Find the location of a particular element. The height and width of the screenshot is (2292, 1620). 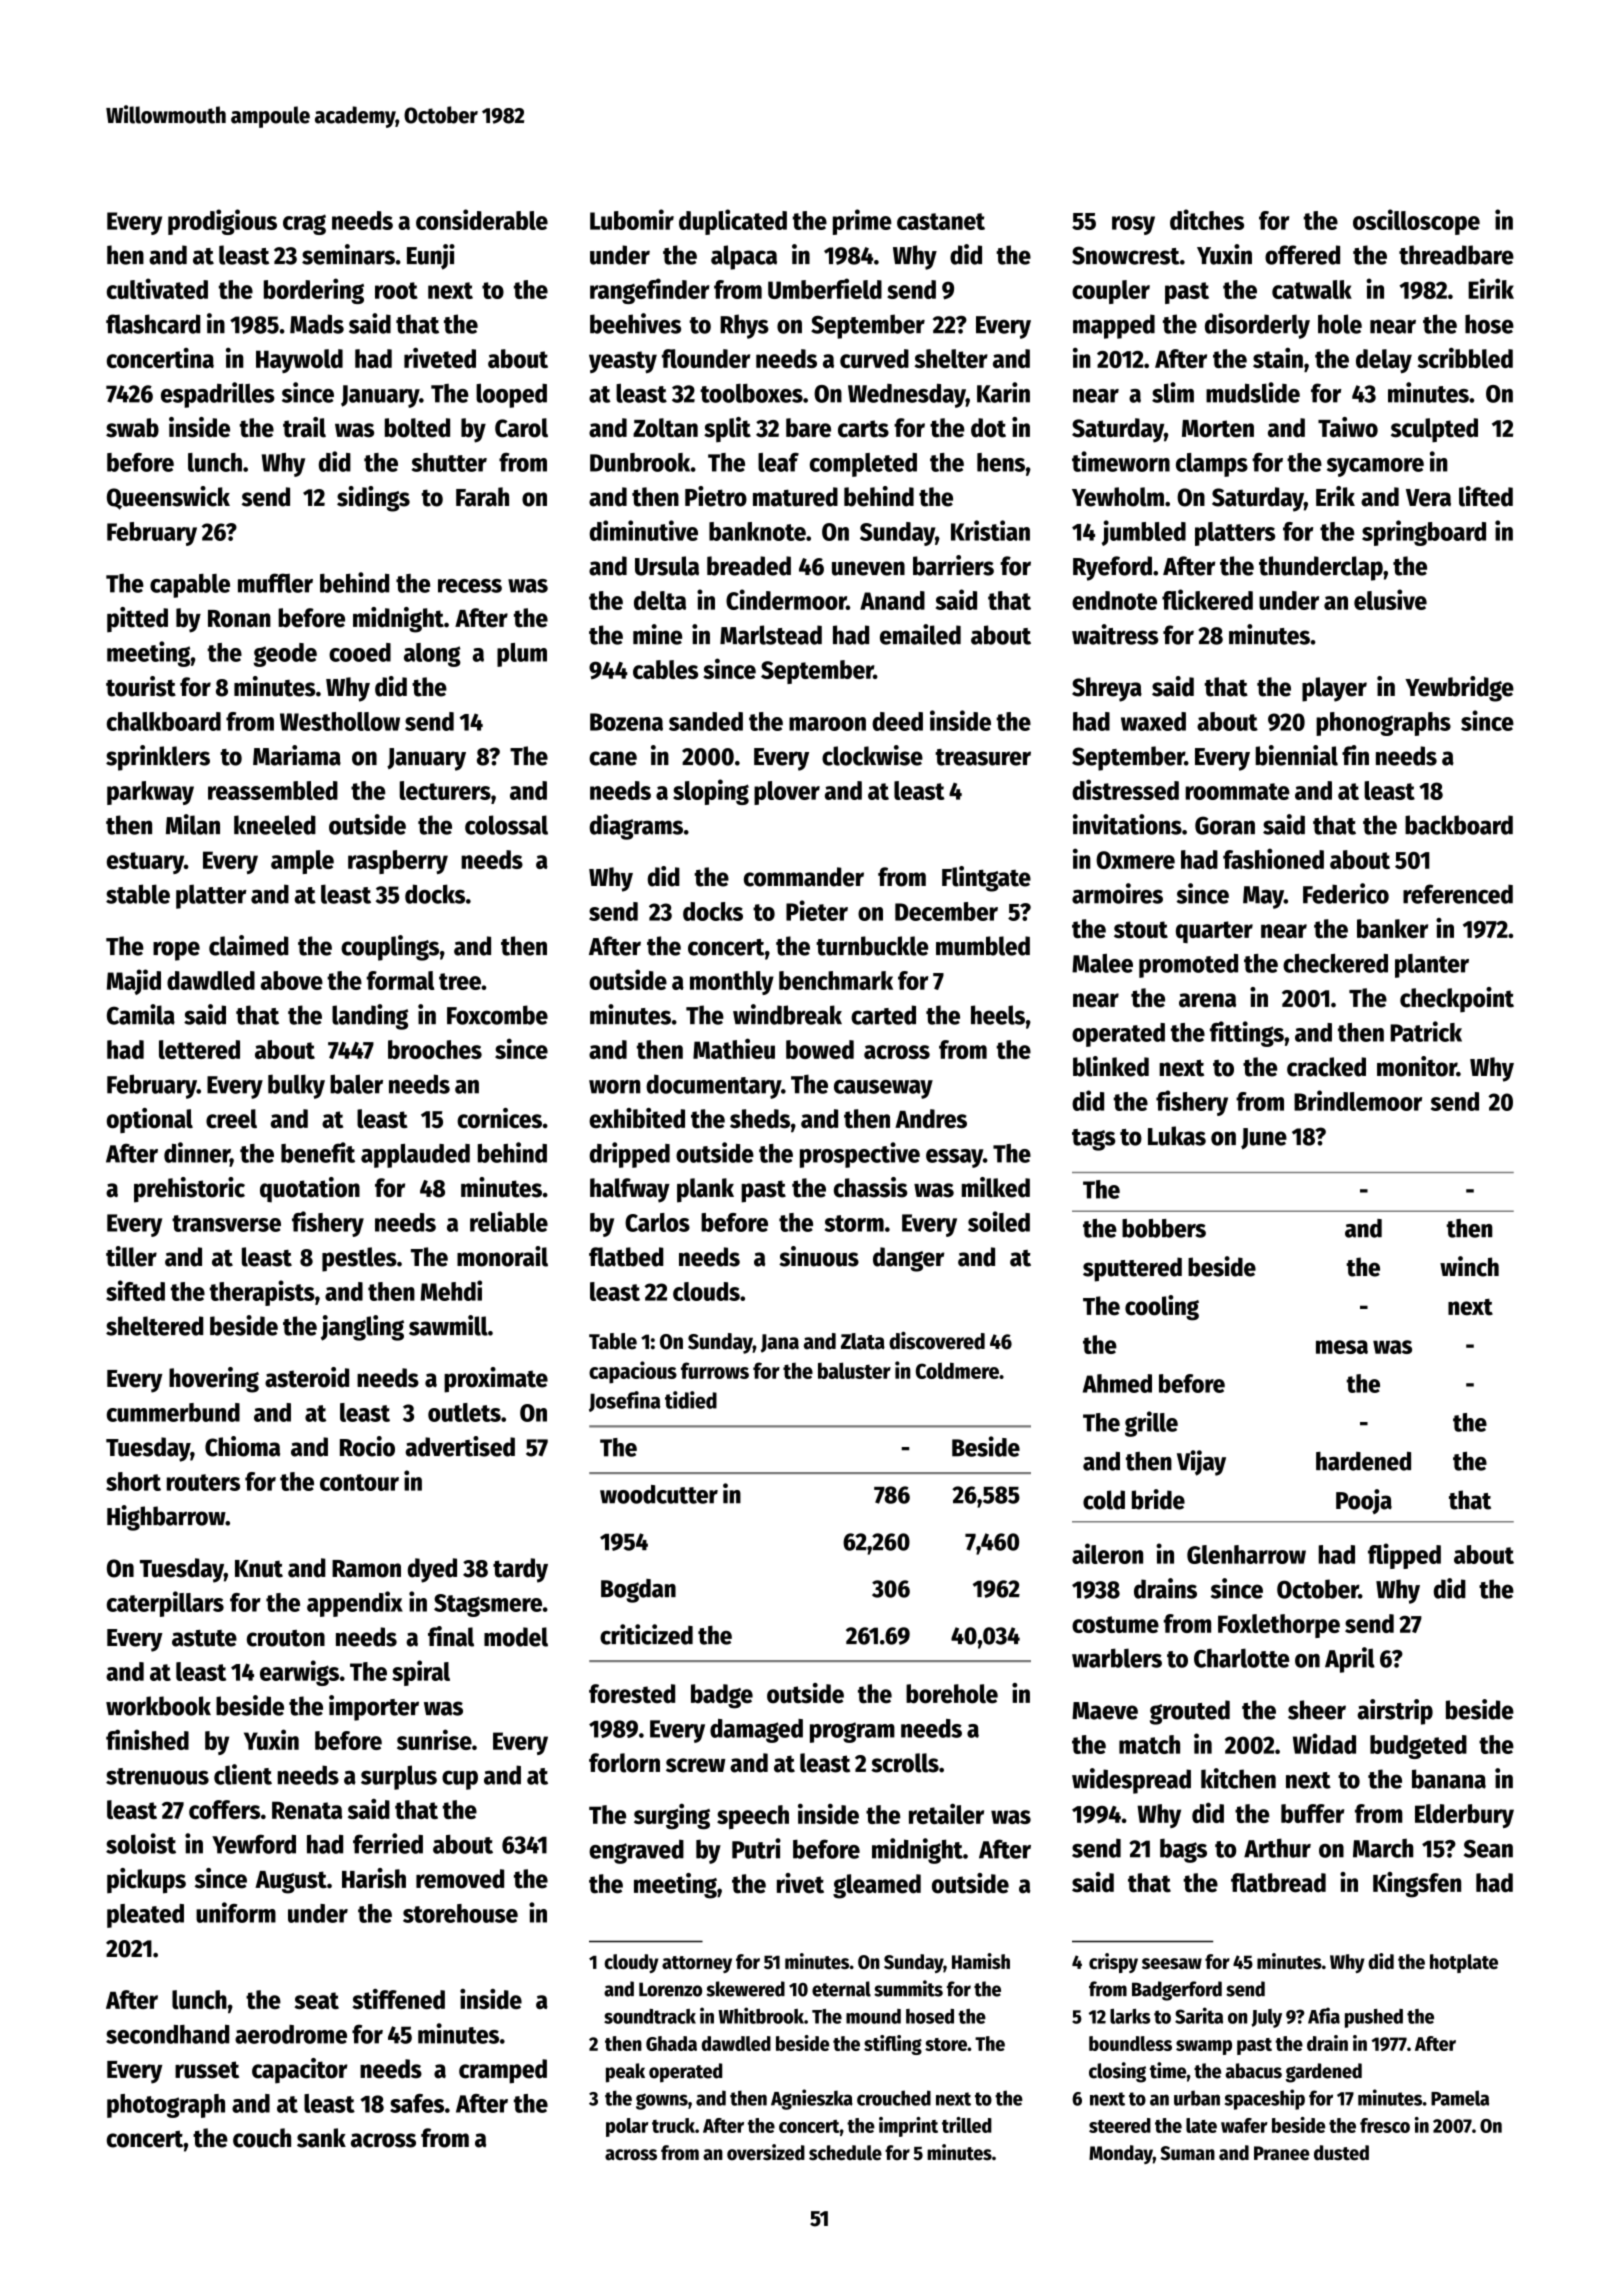

checkered is located at coordinates (1335, 963).
